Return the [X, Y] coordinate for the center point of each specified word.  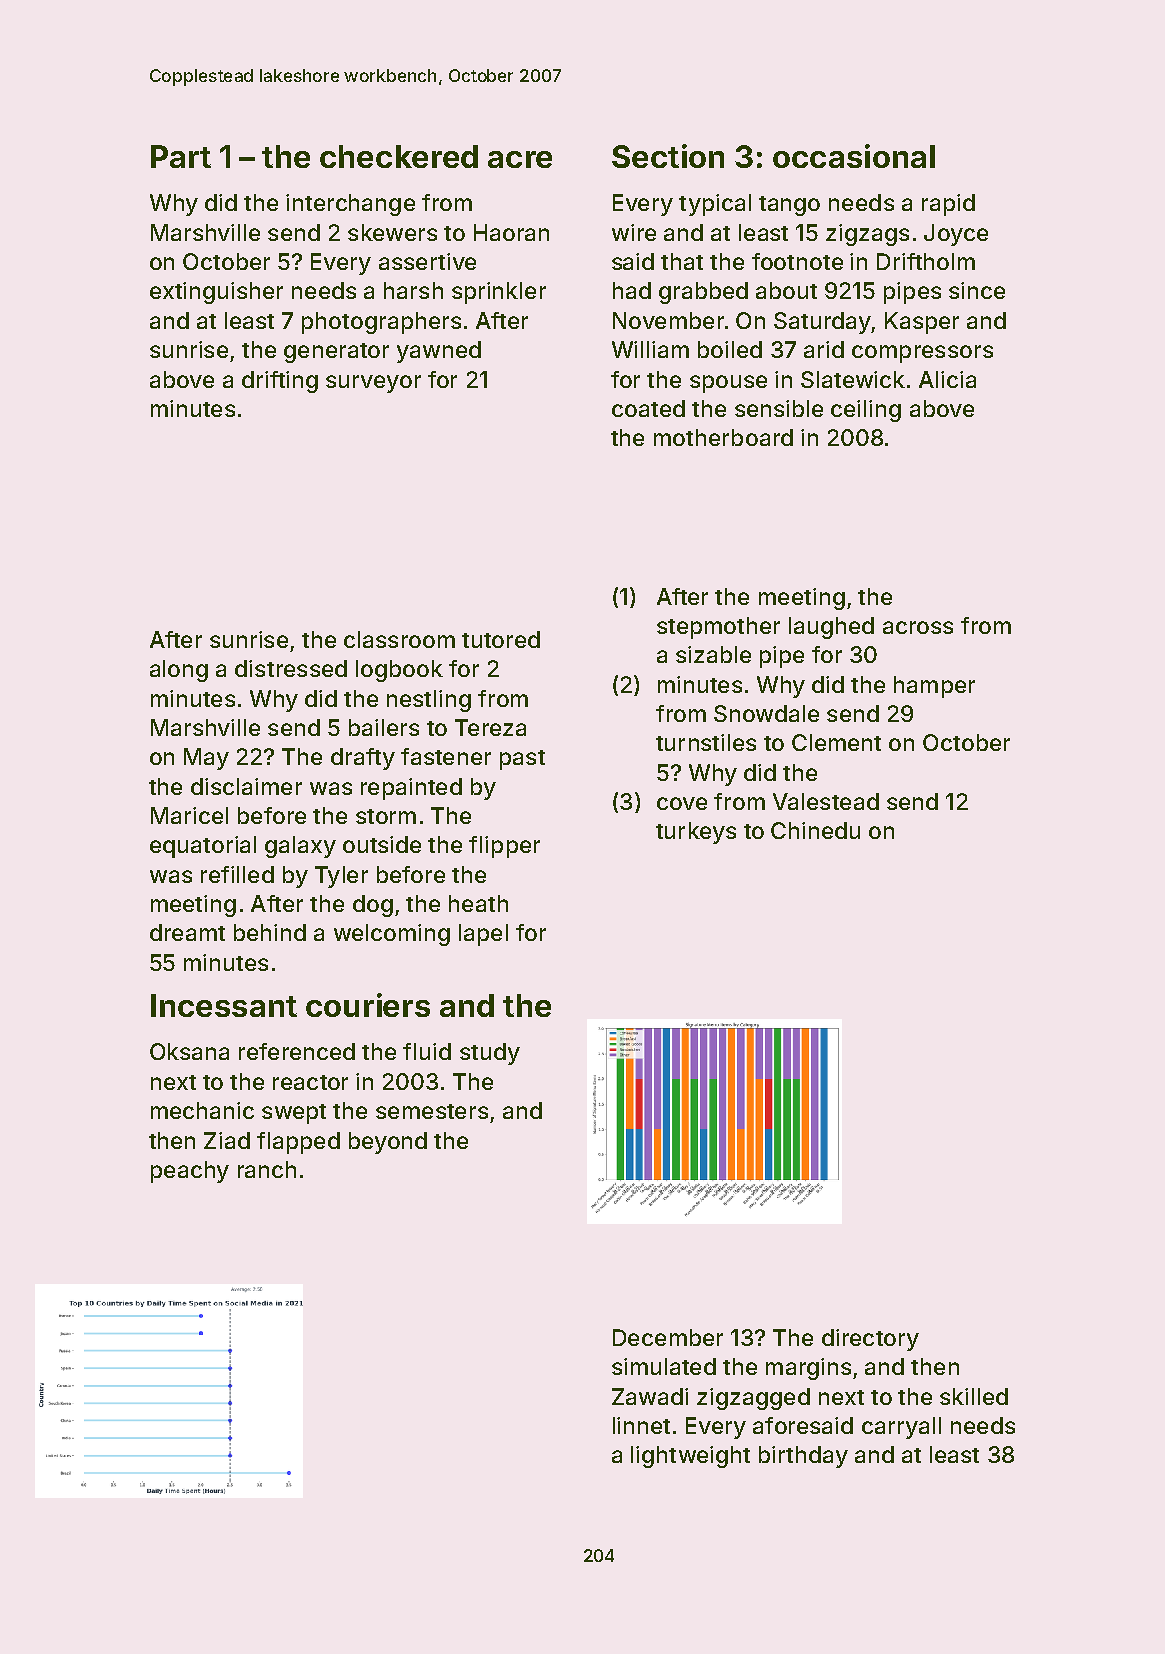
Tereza [490, 727]
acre [520, 159]
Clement [836, 742]
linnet [641, 1425]
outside [382, 844]
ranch [267, 1169]
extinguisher [216, 293]
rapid [948, 205]
